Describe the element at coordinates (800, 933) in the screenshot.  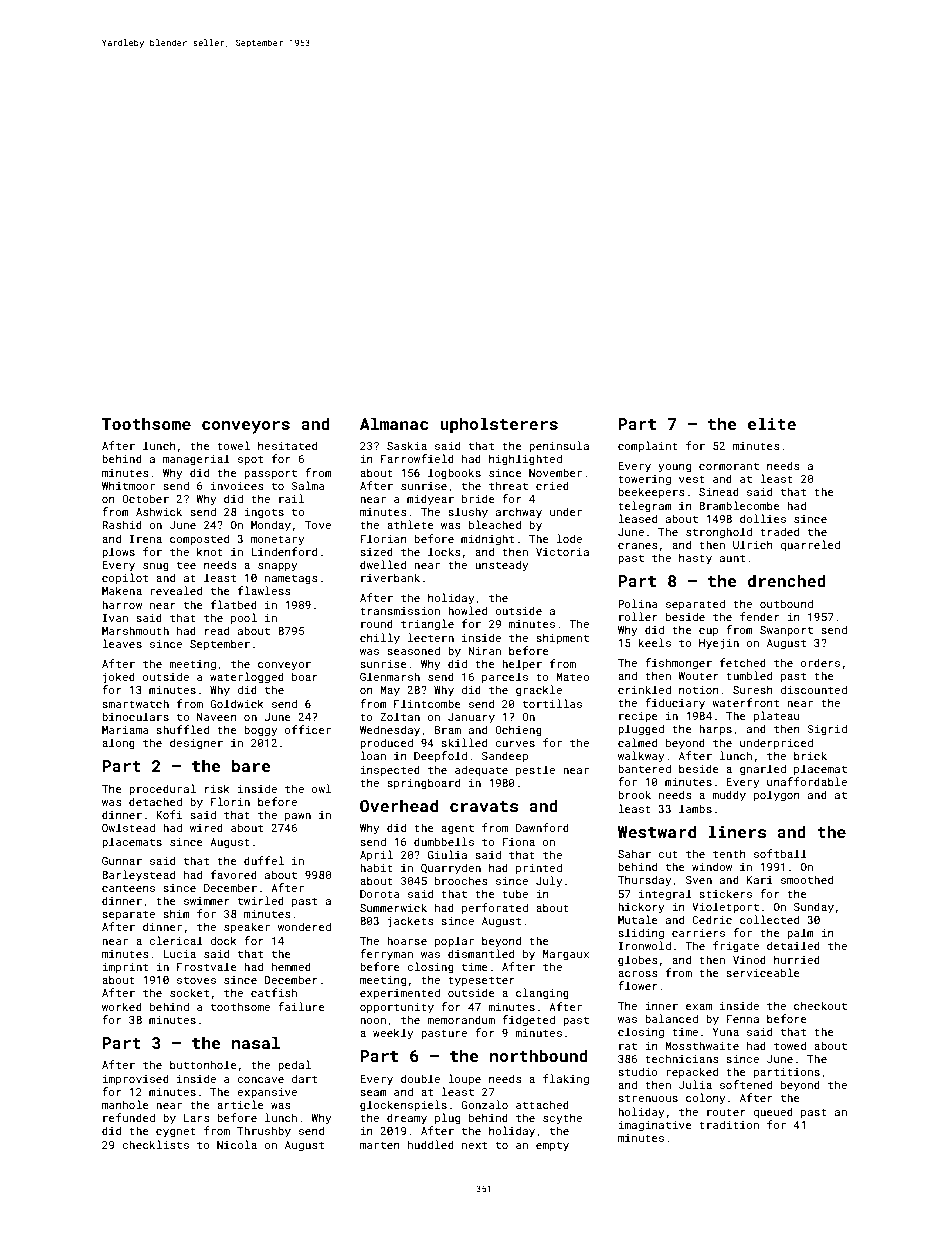
I see `palm` at that location.
